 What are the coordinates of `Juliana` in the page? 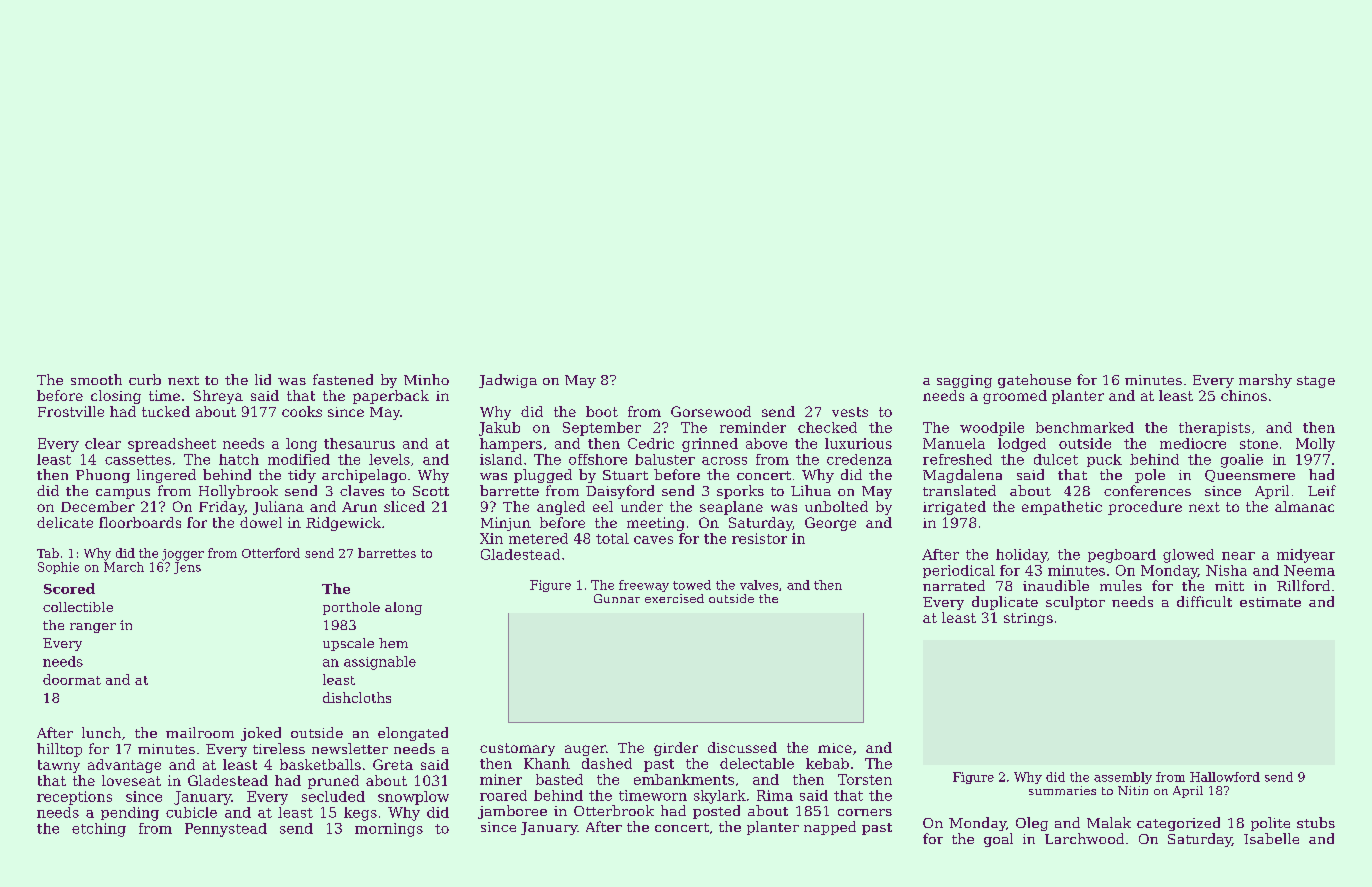 It's located at (278, 508).
